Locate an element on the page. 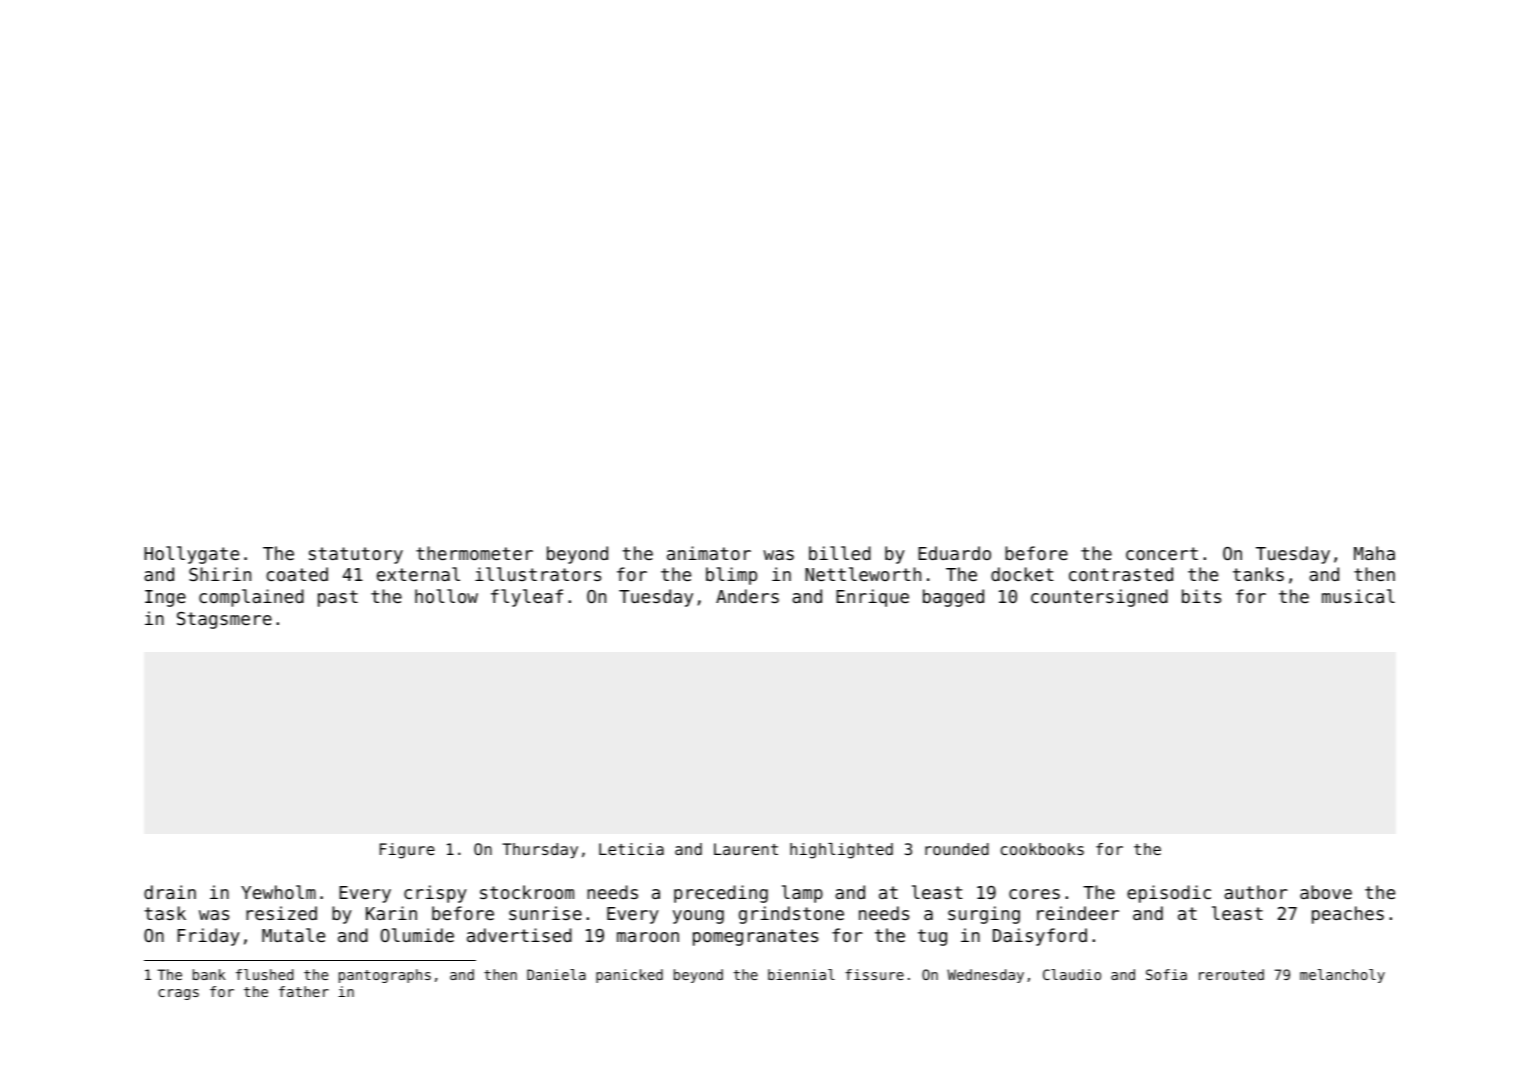 Image resolution: width=1540 pixels, height=1089 pixels. coated is located at coordinates (297, 574).
